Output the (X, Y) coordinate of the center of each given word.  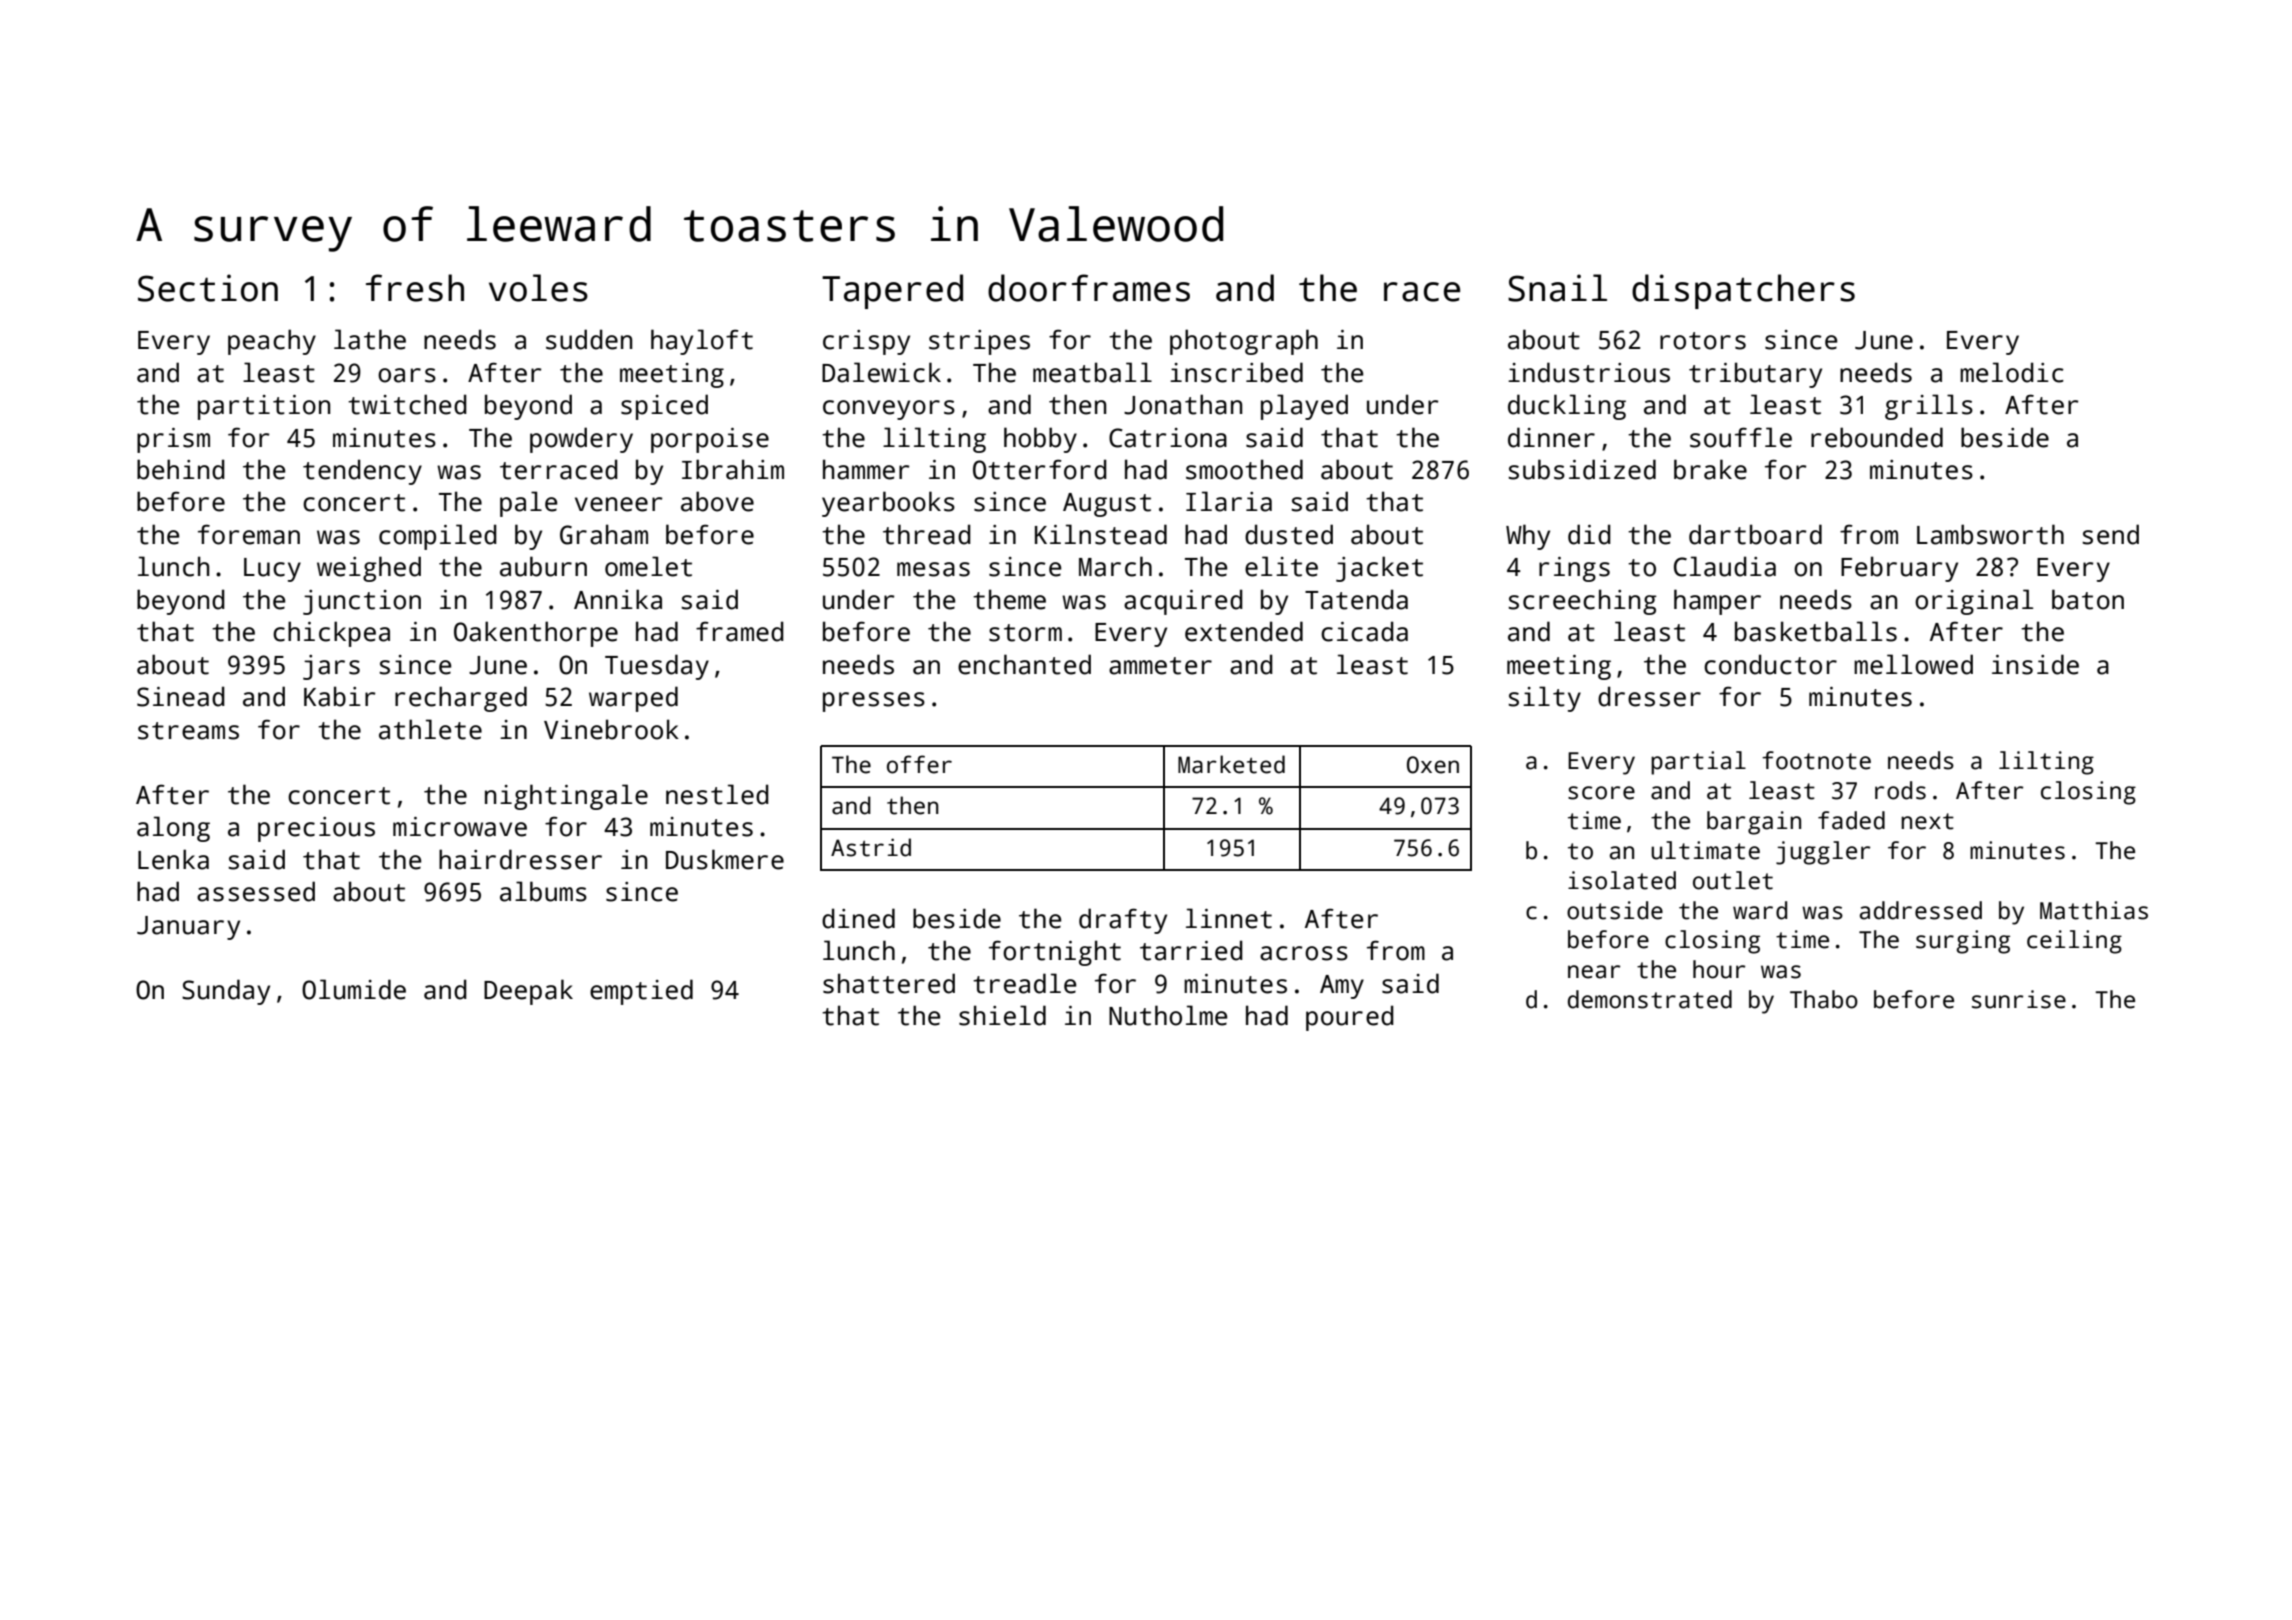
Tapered (892, 291)
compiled (438, 537)
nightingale (566, 797)
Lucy (272, 570)
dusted (1289, 534)
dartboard (1755, 534)
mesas (933, 569)
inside (2035, 664)
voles (538, 288)
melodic (2012, 372)
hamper (1717, 602)
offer (919, 764)
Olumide (354, 989)
